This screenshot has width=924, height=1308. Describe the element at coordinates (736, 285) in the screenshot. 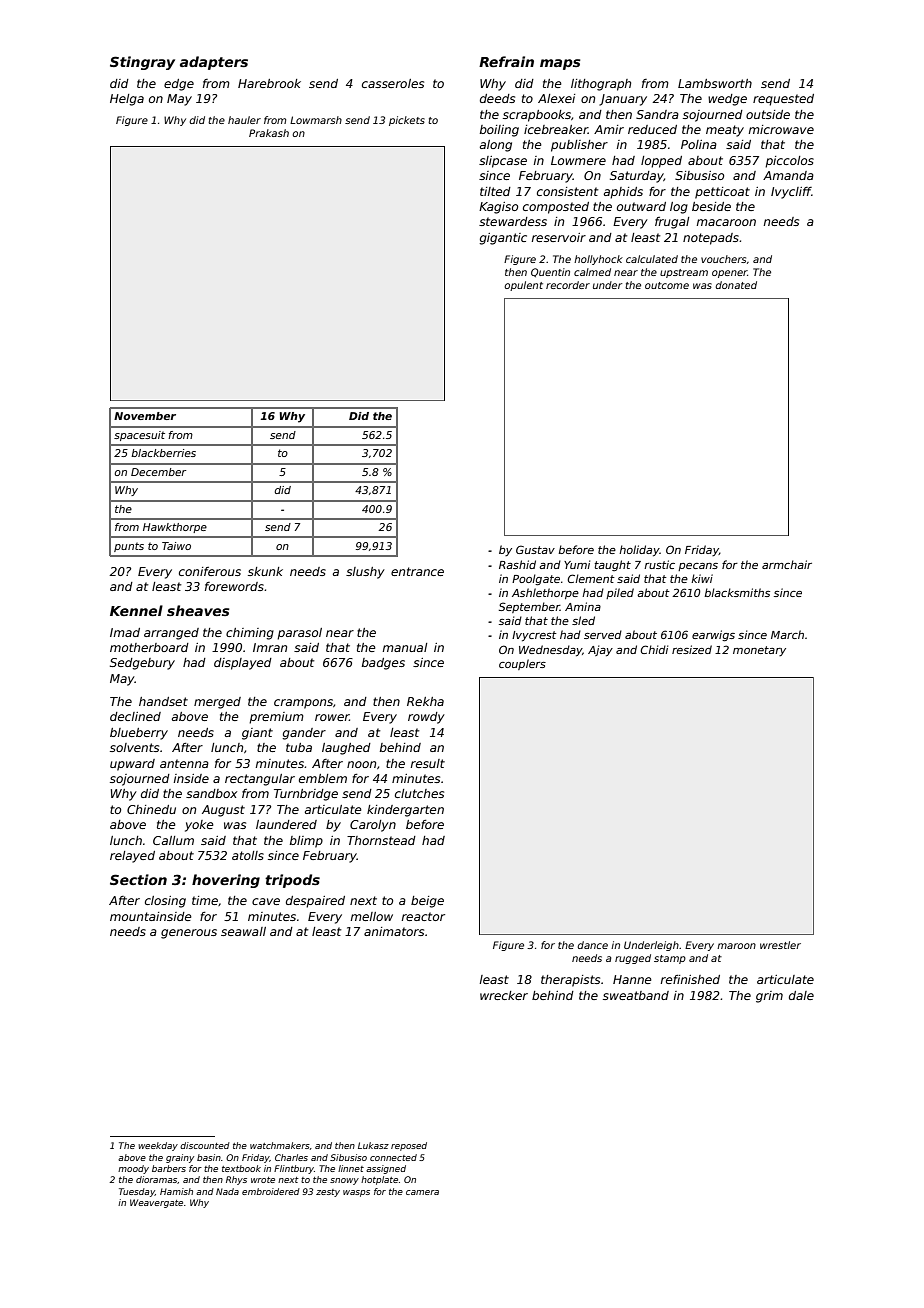

I see `donated` at that location.
